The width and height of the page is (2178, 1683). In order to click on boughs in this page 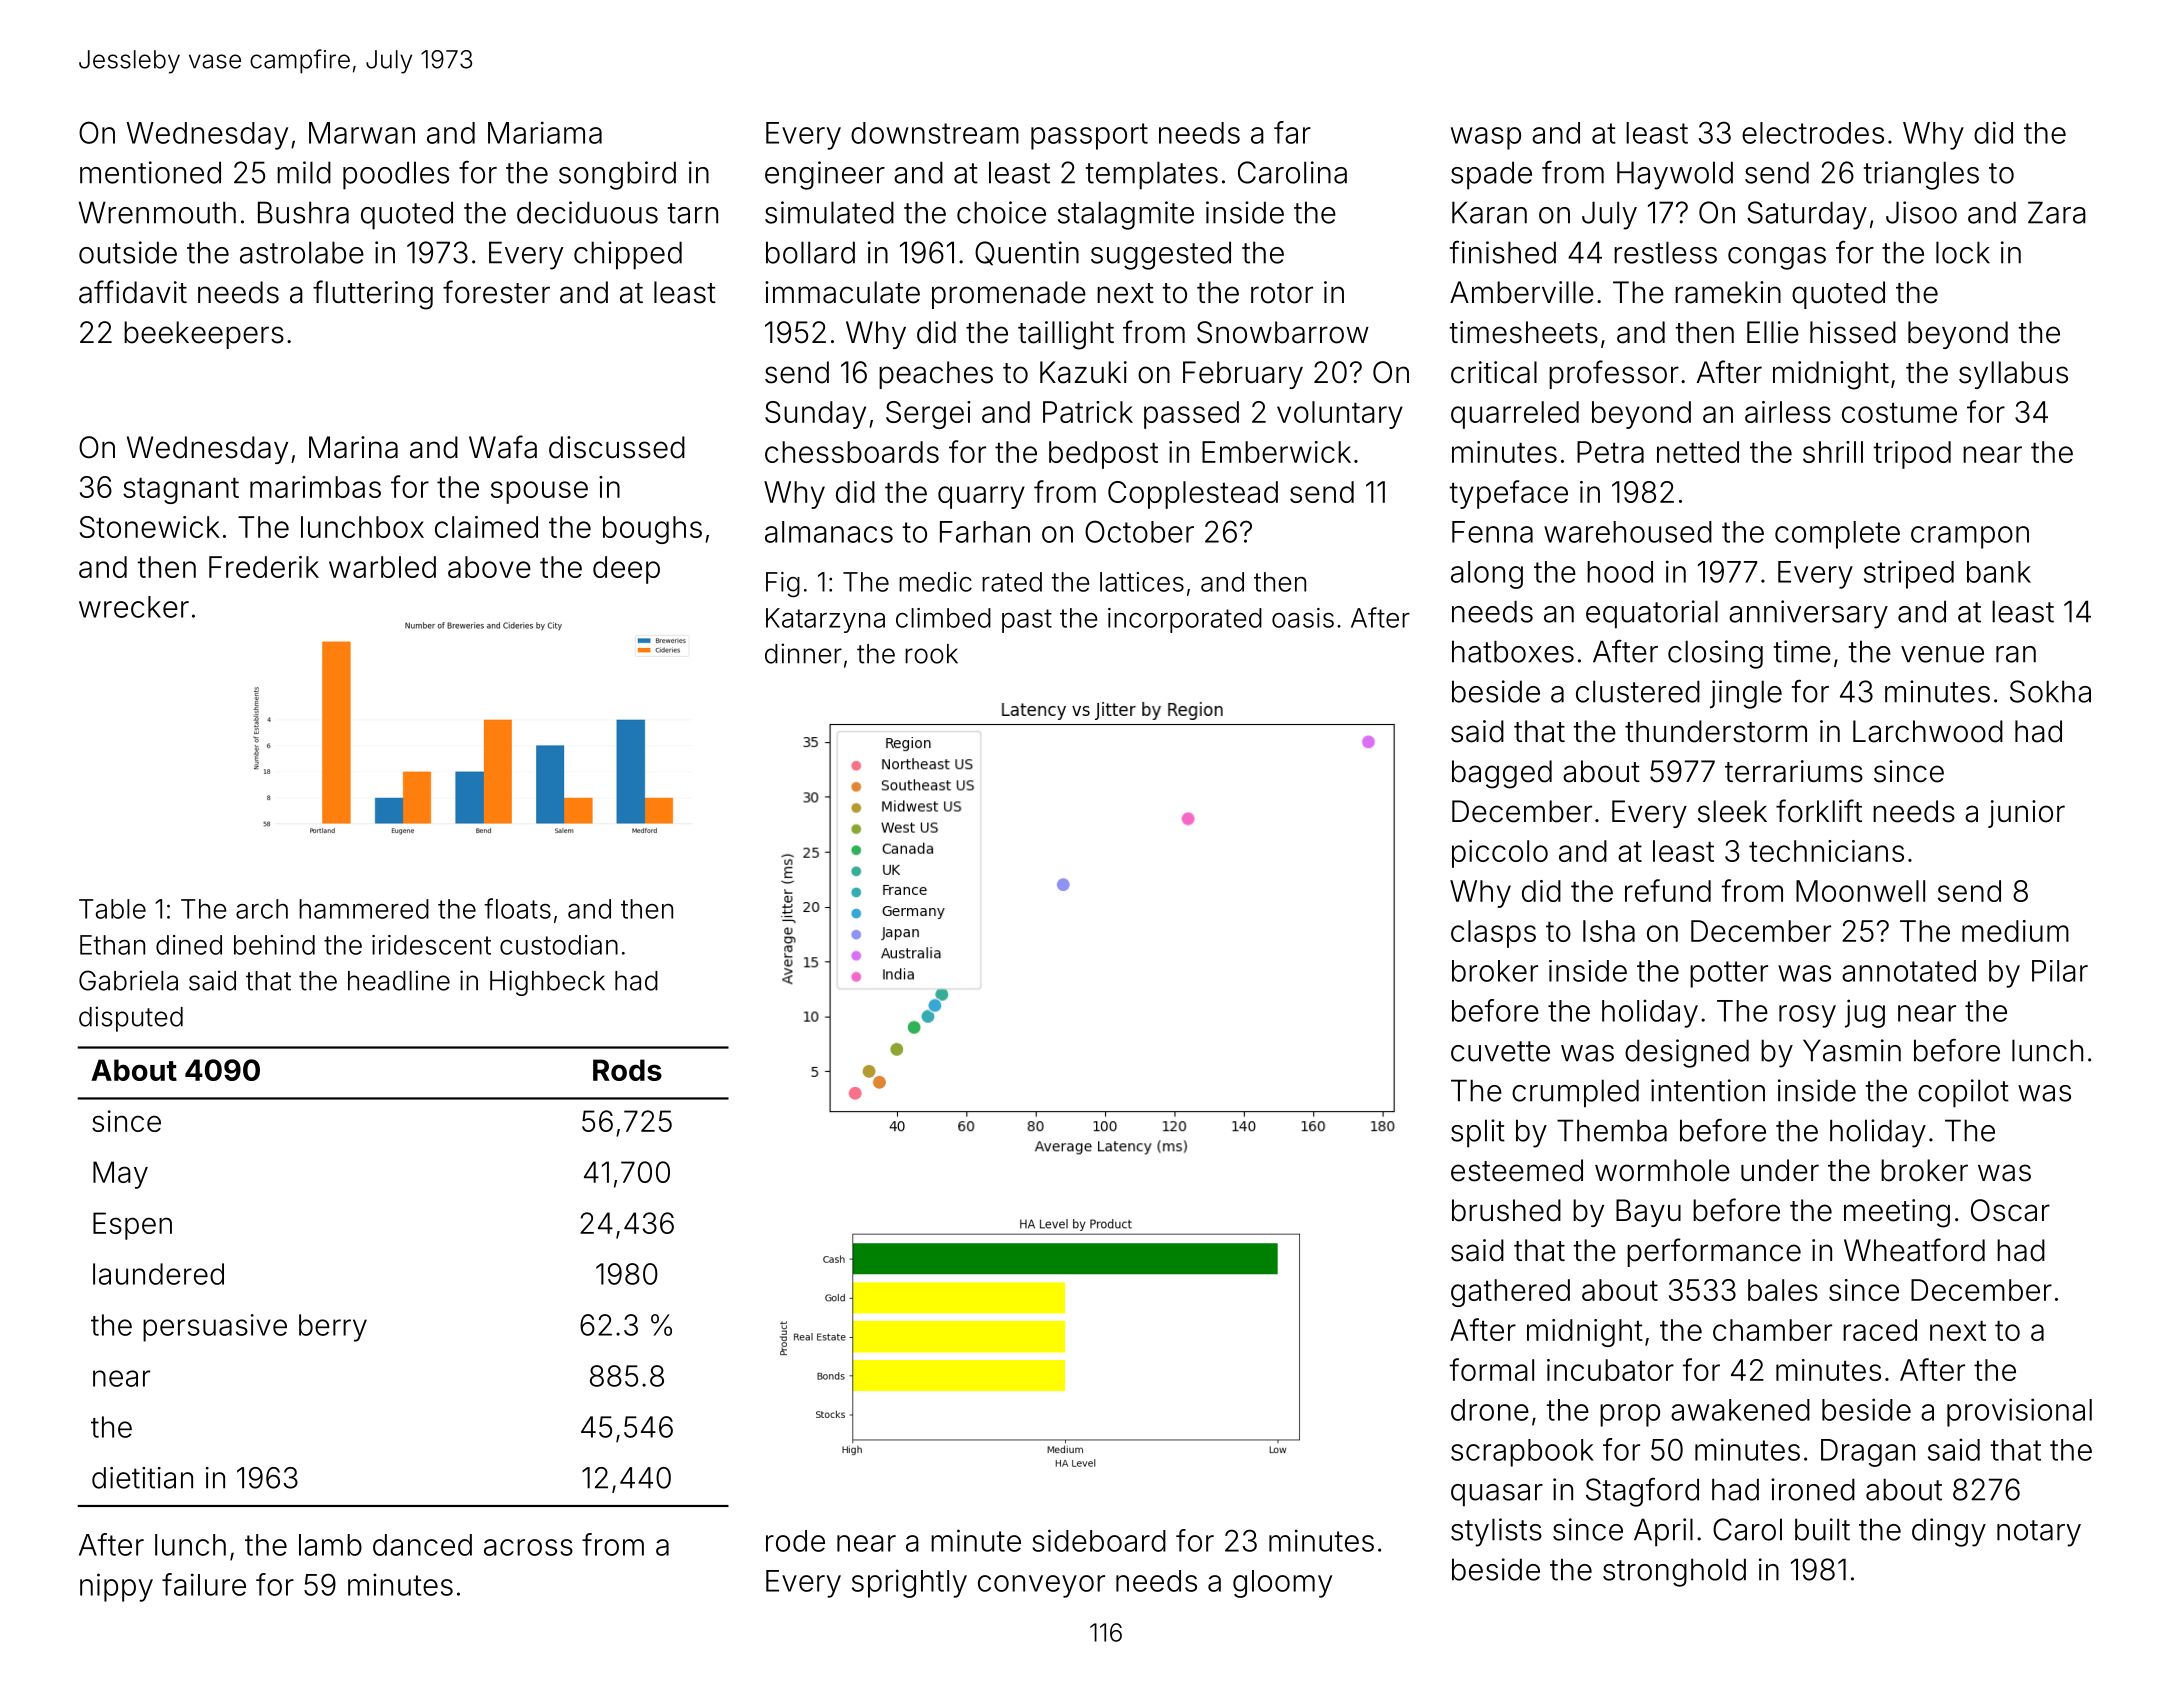, I will do `click(652, 530)`.
